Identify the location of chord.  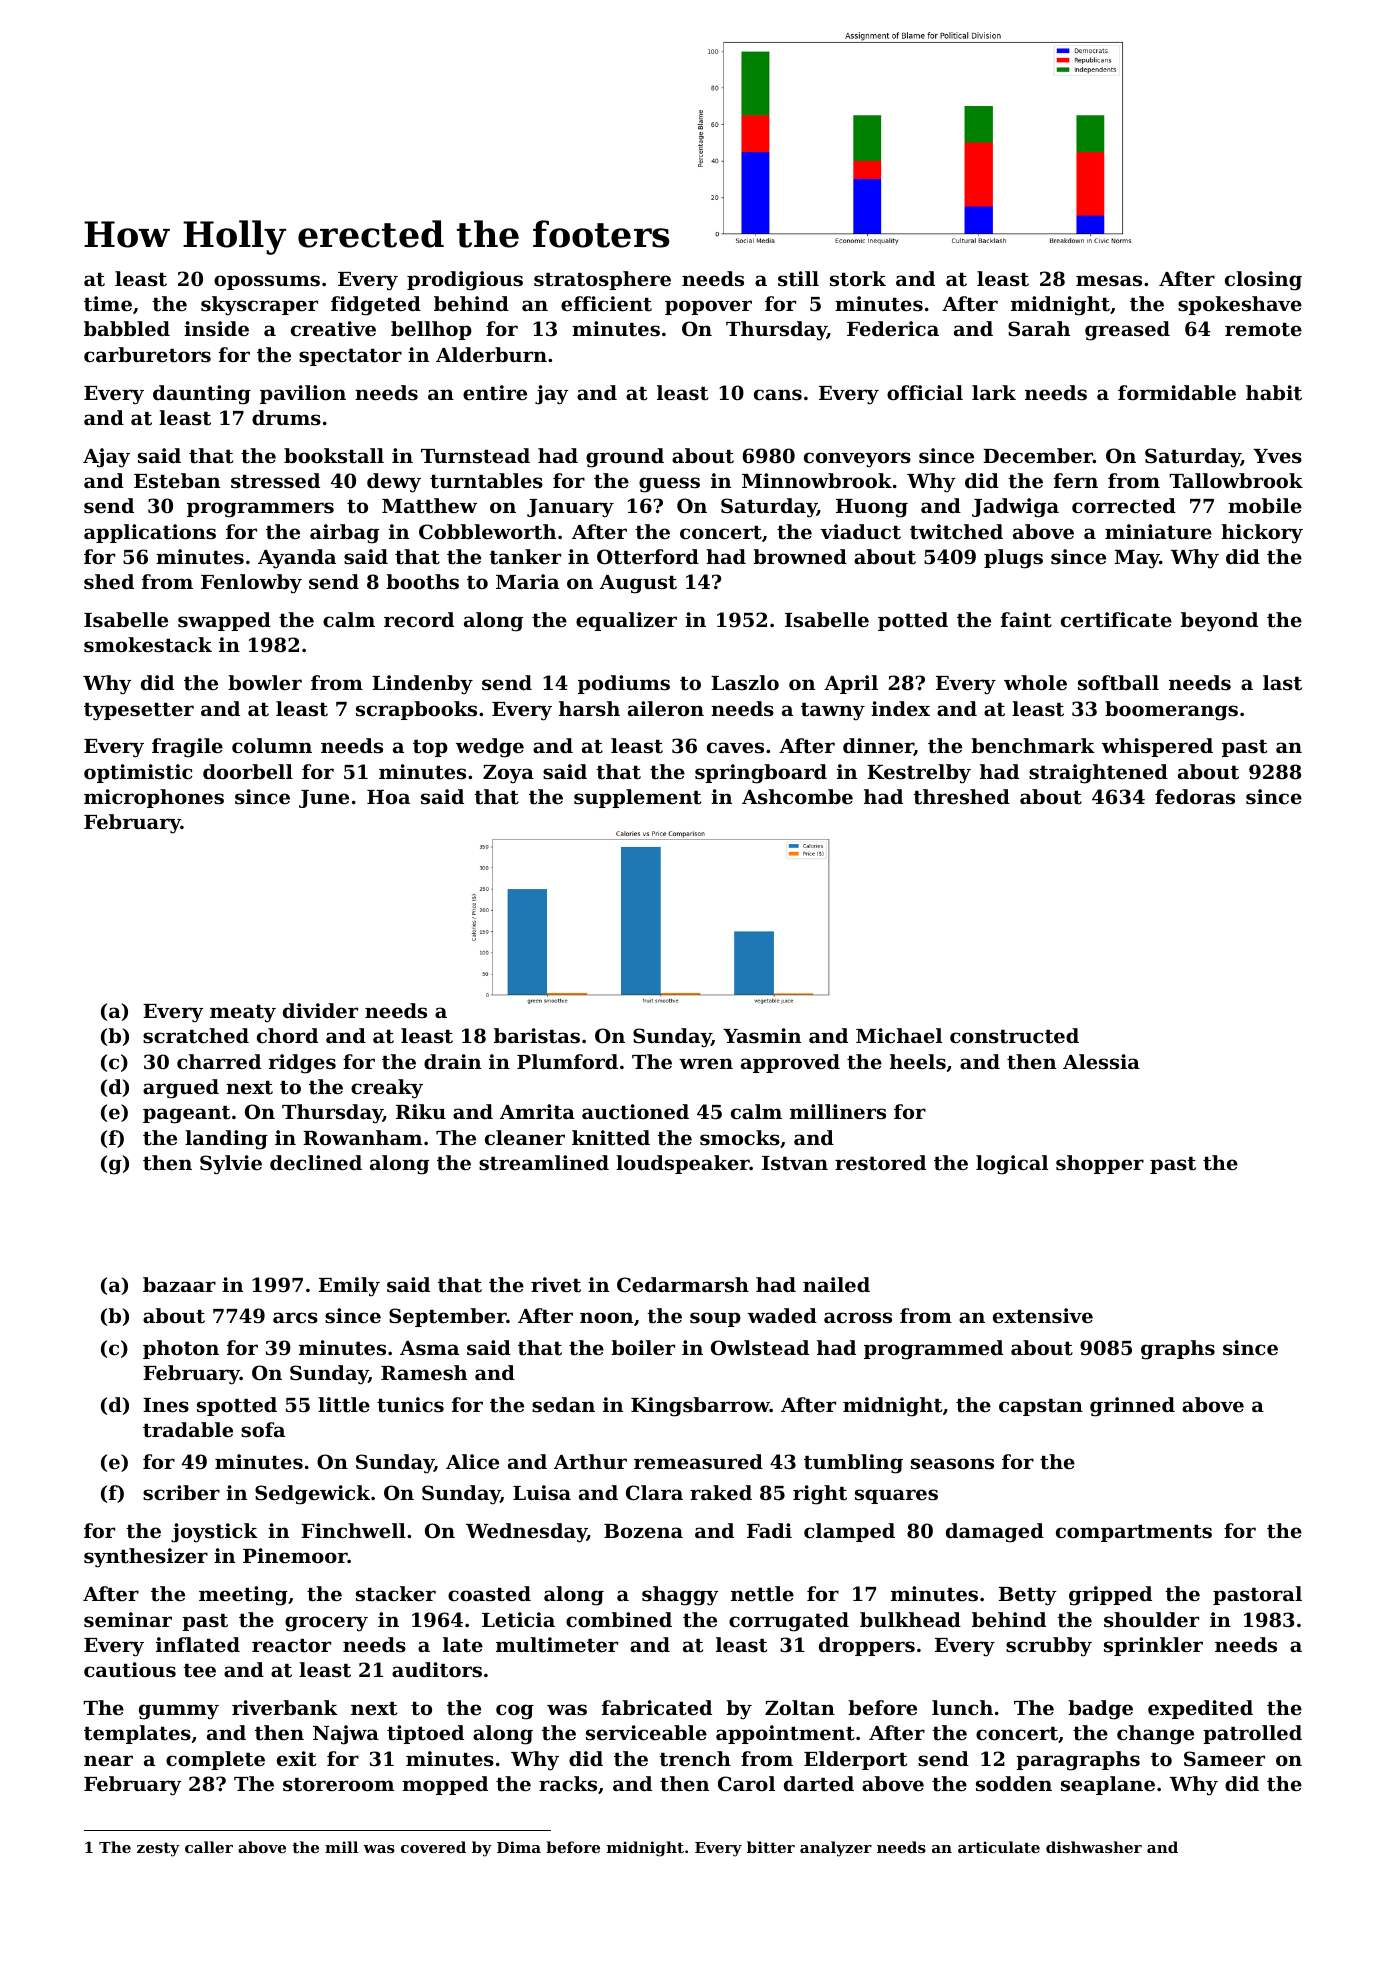
(287, 1036).
